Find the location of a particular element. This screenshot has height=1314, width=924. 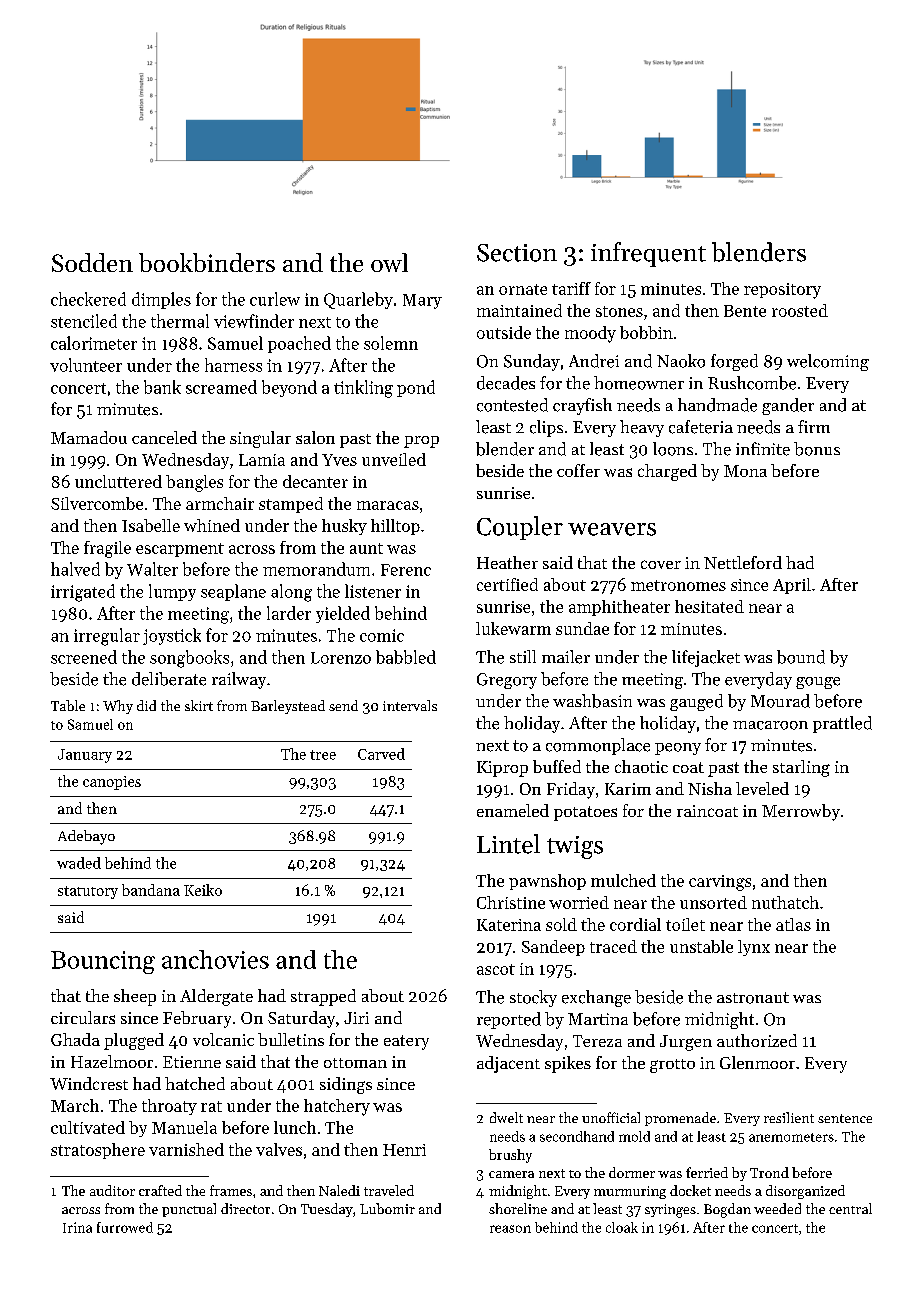

lifejacket is located at coordinates (706, 658).
